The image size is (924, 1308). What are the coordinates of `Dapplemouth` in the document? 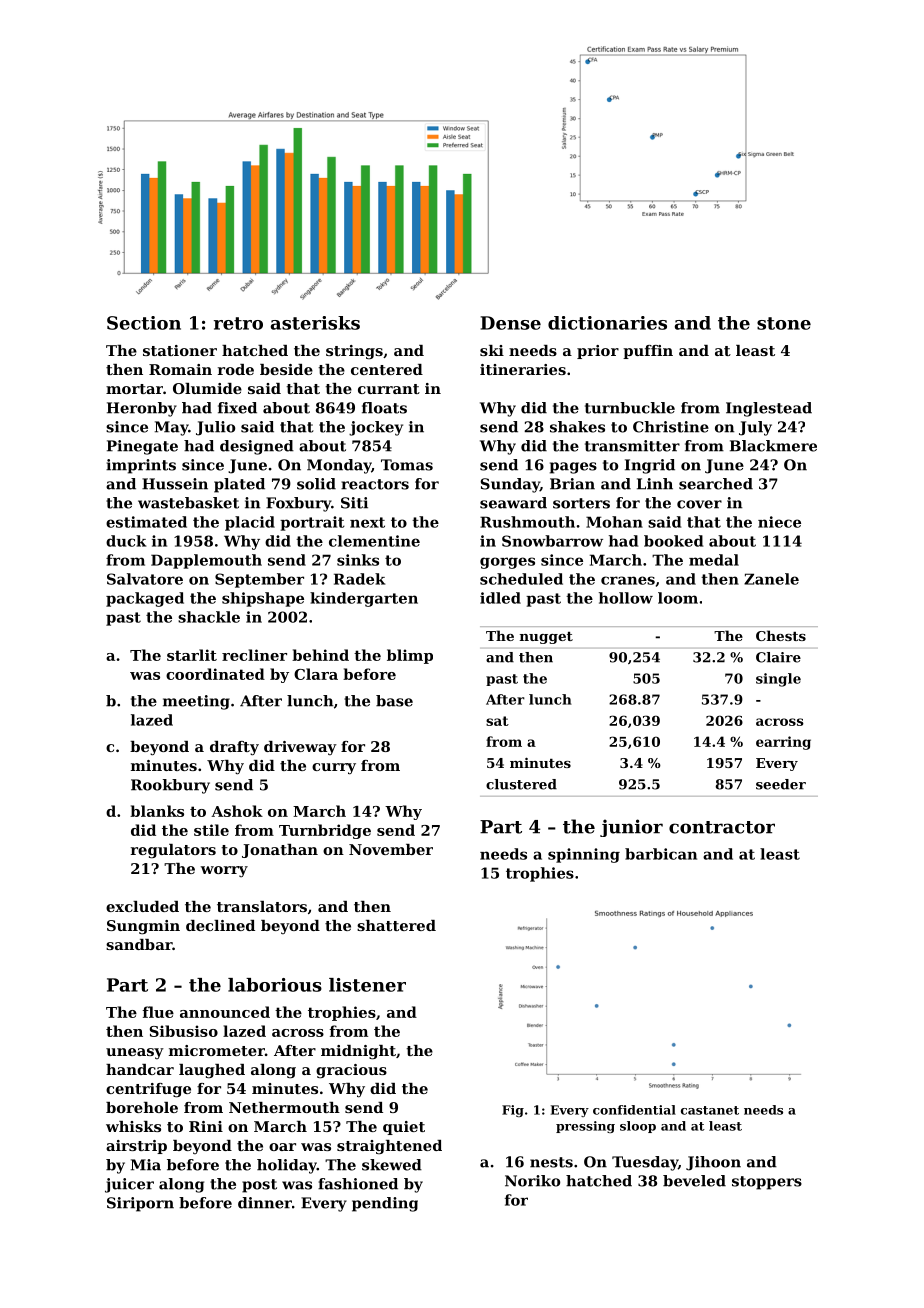 It's located at (206, 561).
